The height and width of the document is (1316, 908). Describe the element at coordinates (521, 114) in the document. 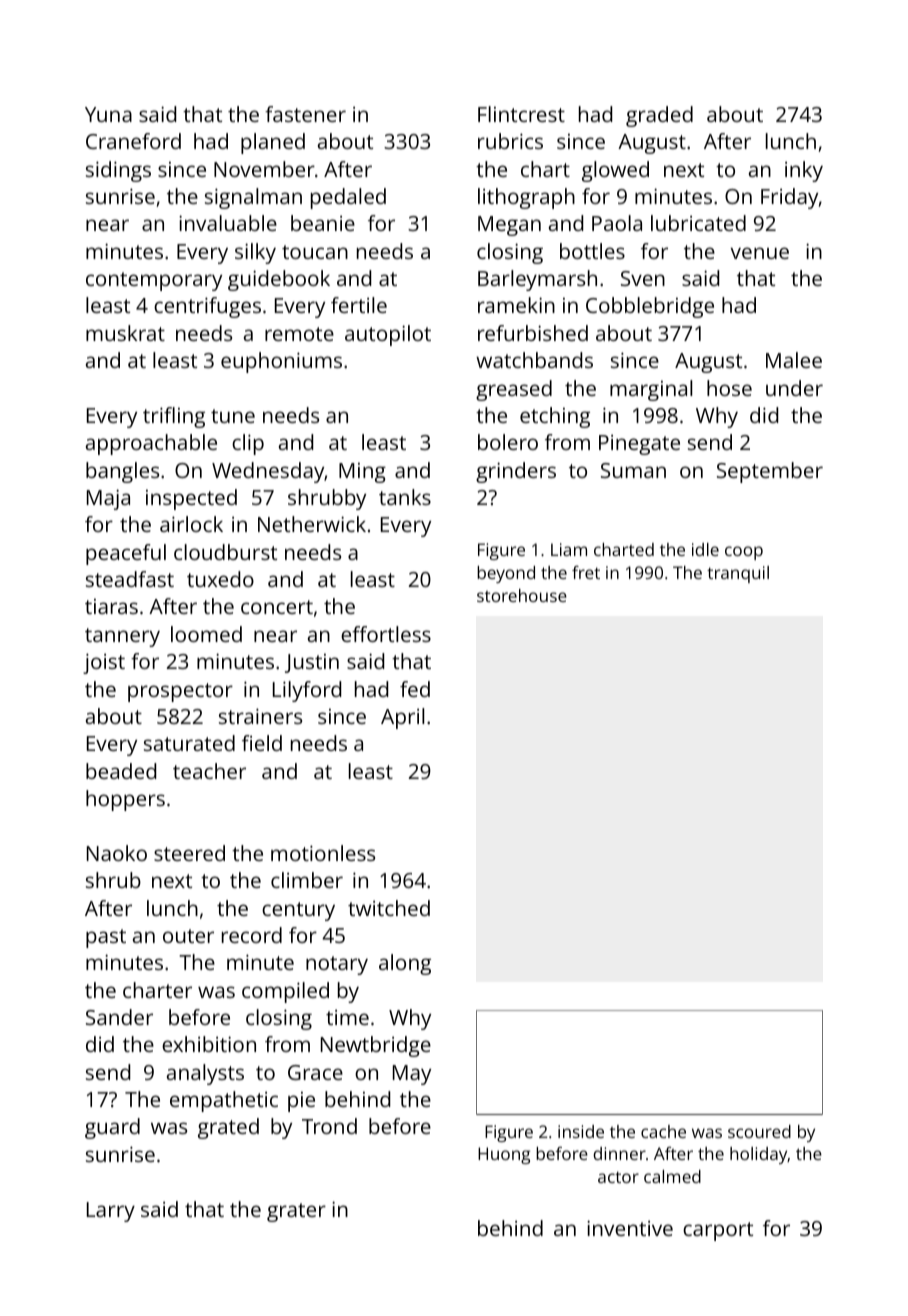

I see `Flintcrest` at that location.
